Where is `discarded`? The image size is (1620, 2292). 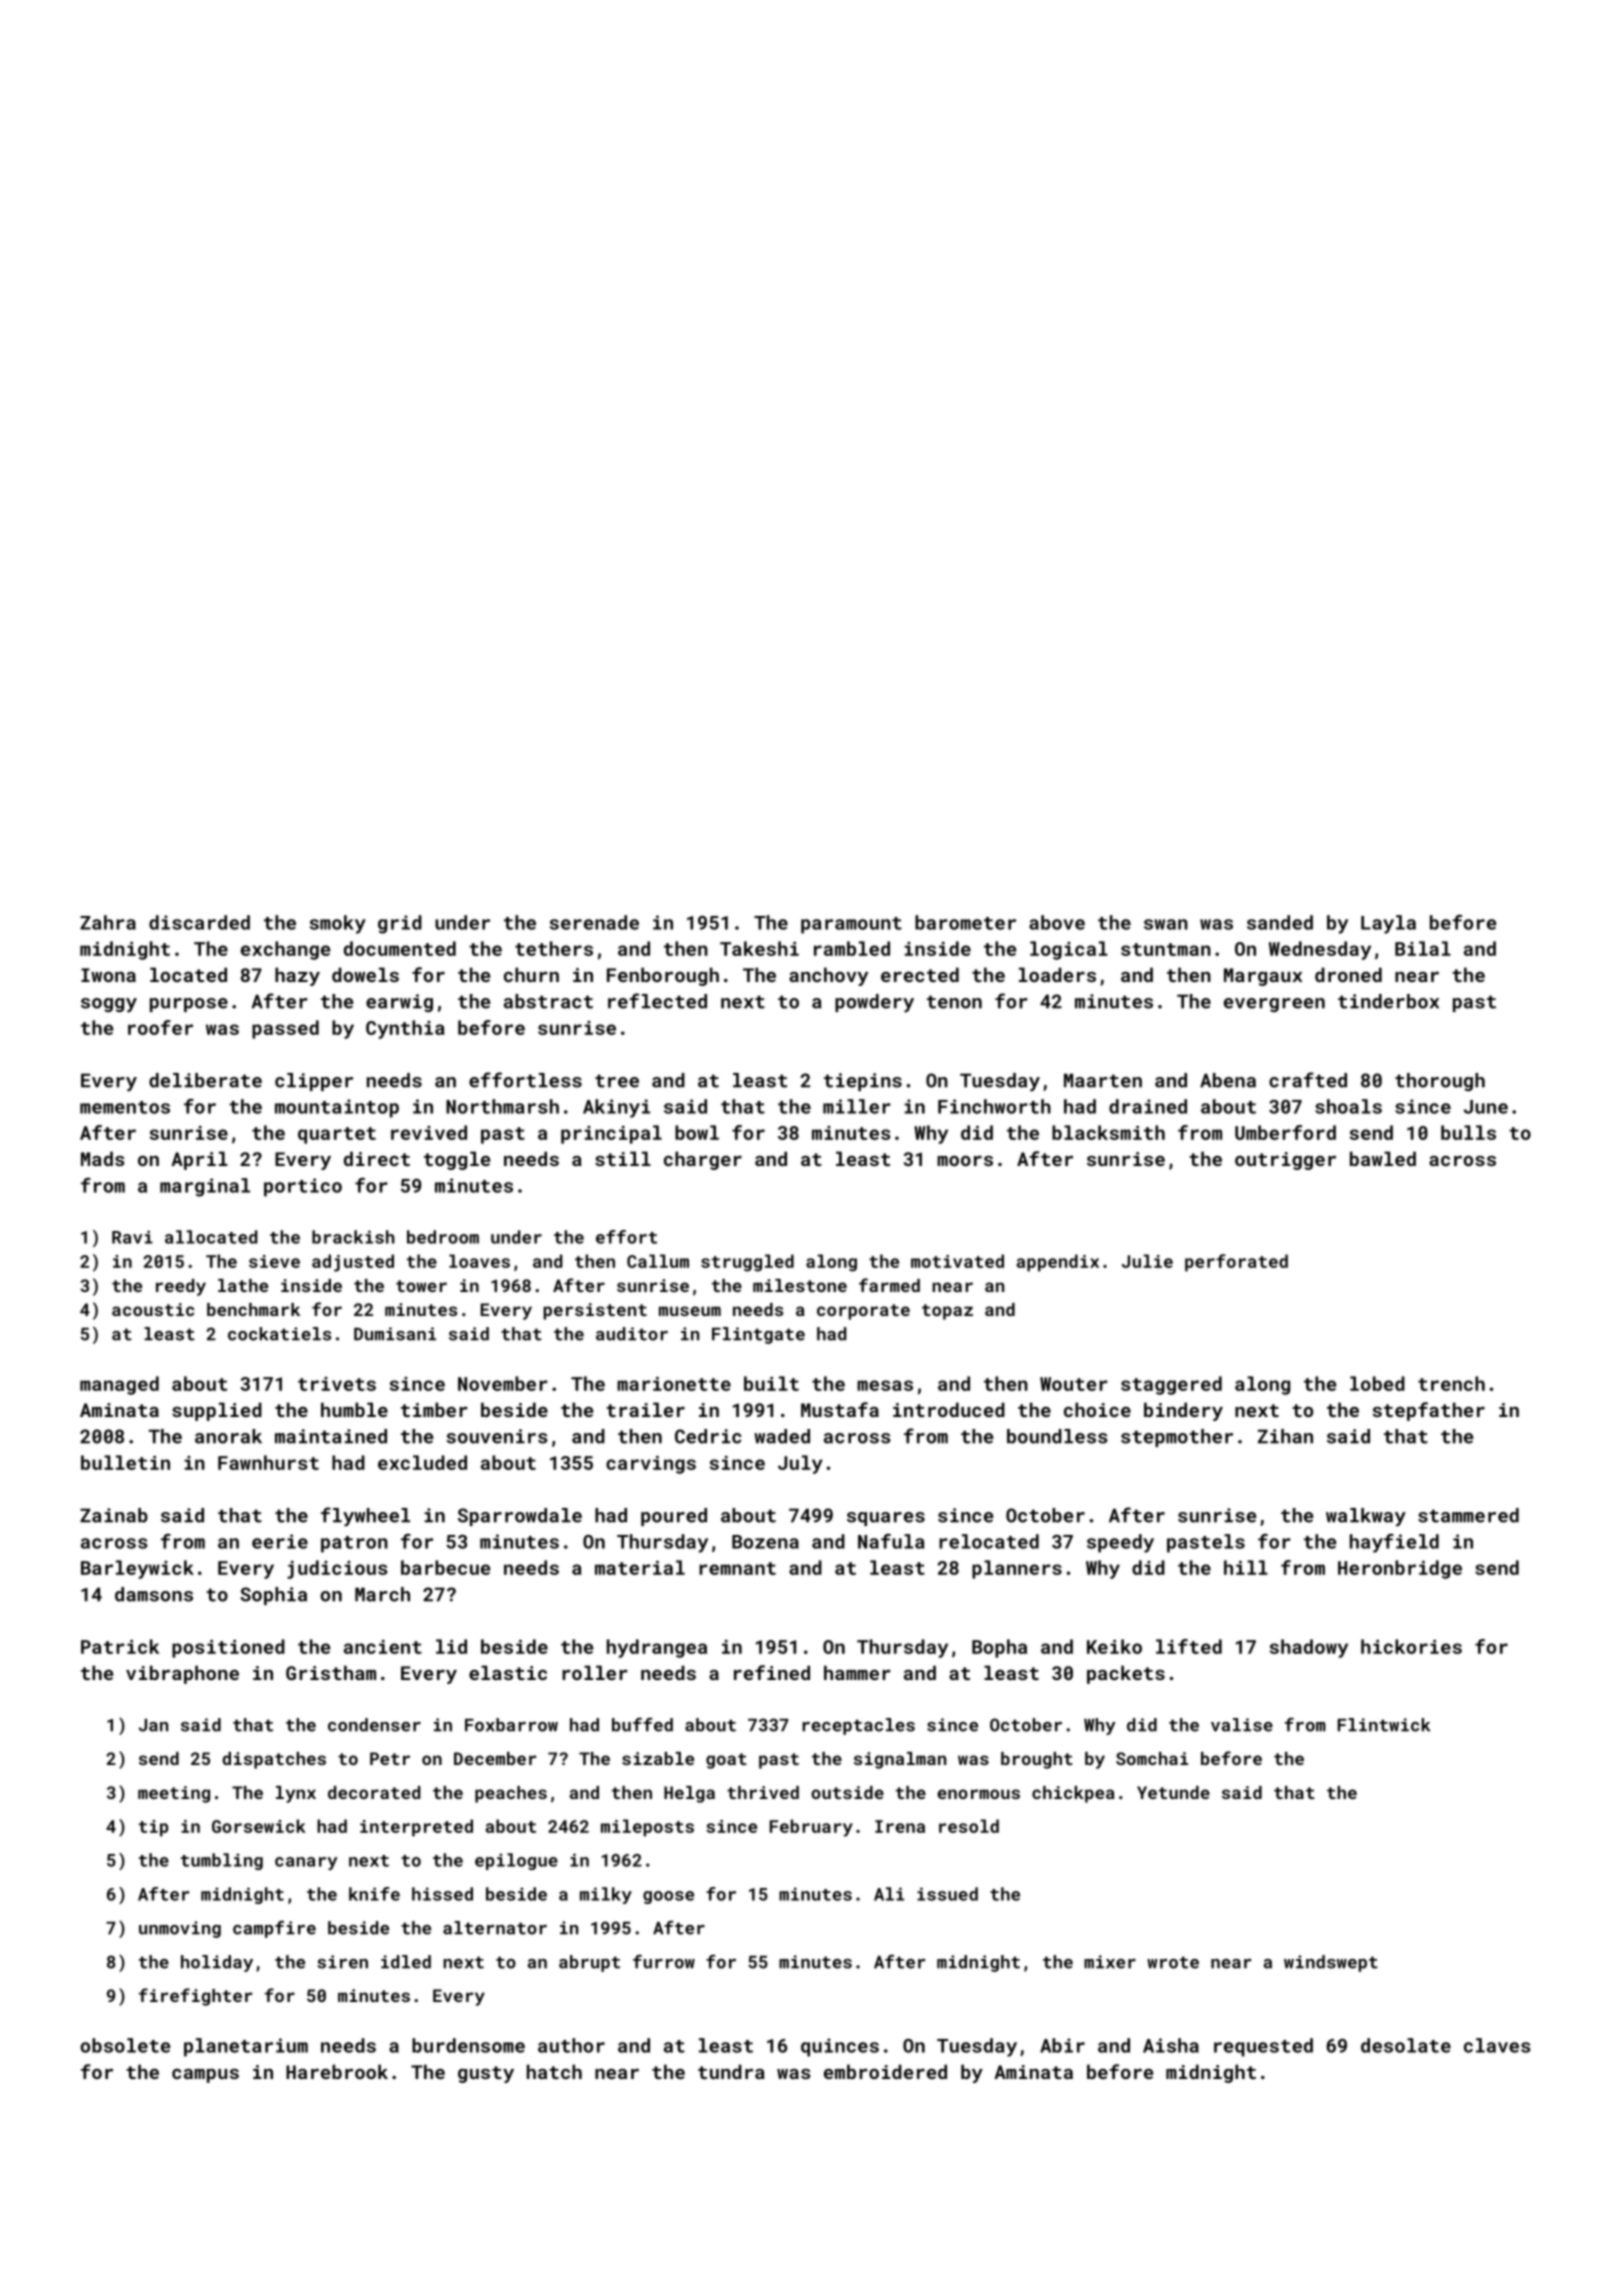 discarded is located at coordinates (199, 922).
